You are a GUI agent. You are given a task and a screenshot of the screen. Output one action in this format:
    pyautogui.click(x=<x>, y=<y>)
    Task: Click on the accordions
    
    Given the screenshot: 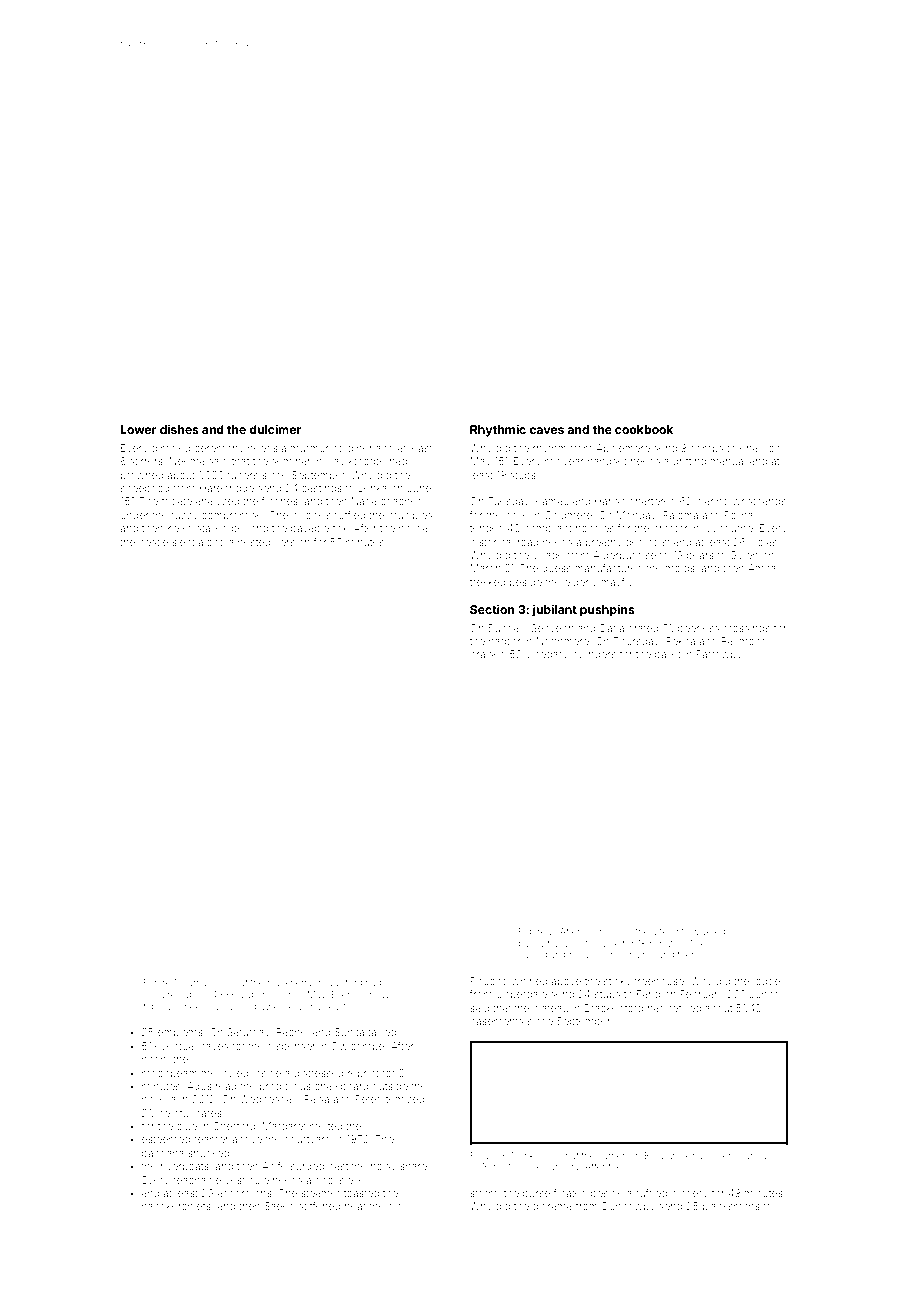 What is the action you would take?
    pyautogui.click(x=245, y=1193)
